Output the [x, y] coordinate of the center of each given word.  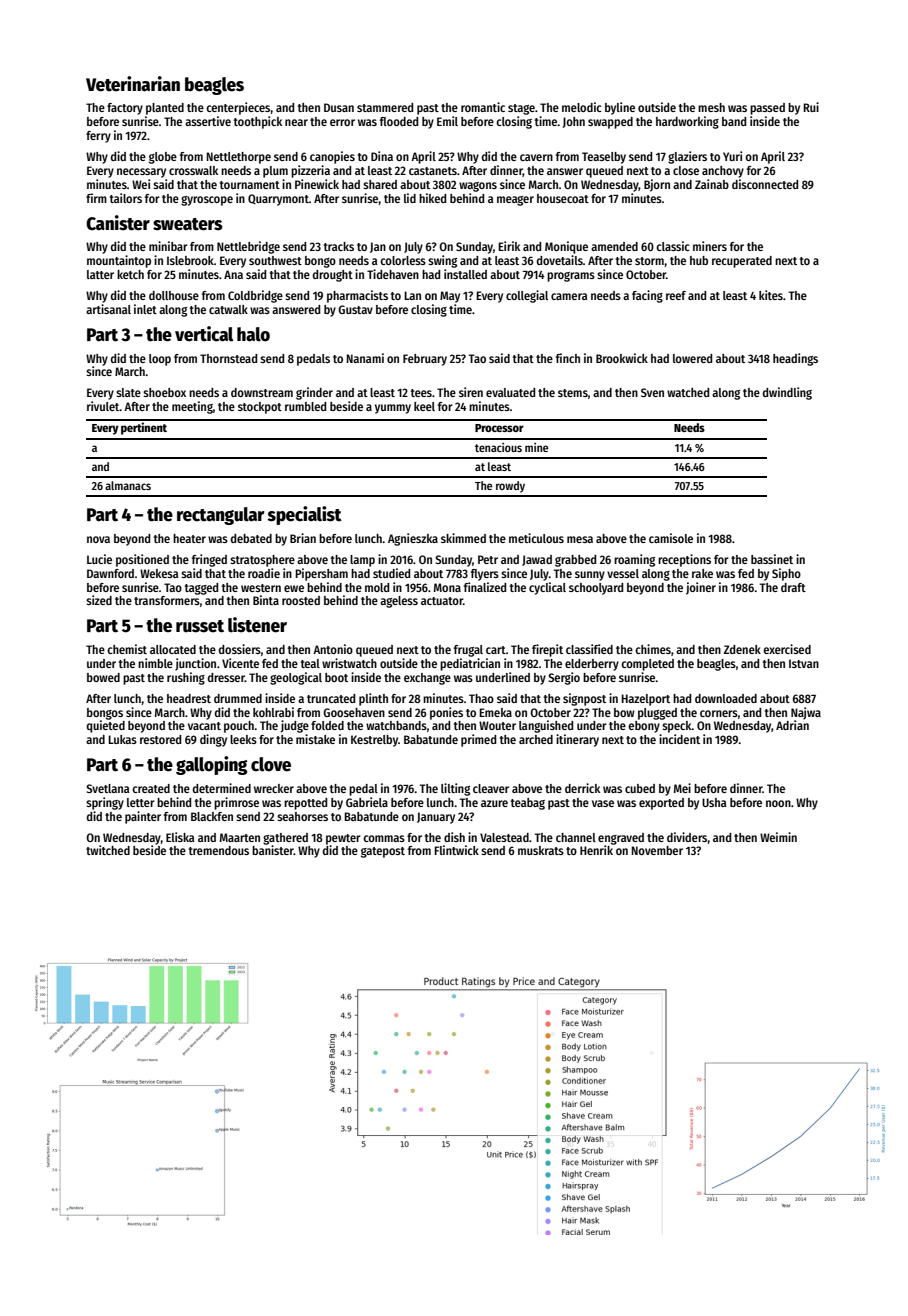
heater [189, 538]
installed [465, 274]
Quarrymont [278, 200]
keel [424, 406]
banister [273, 850]
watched [688, 392]
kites [771, 295]
